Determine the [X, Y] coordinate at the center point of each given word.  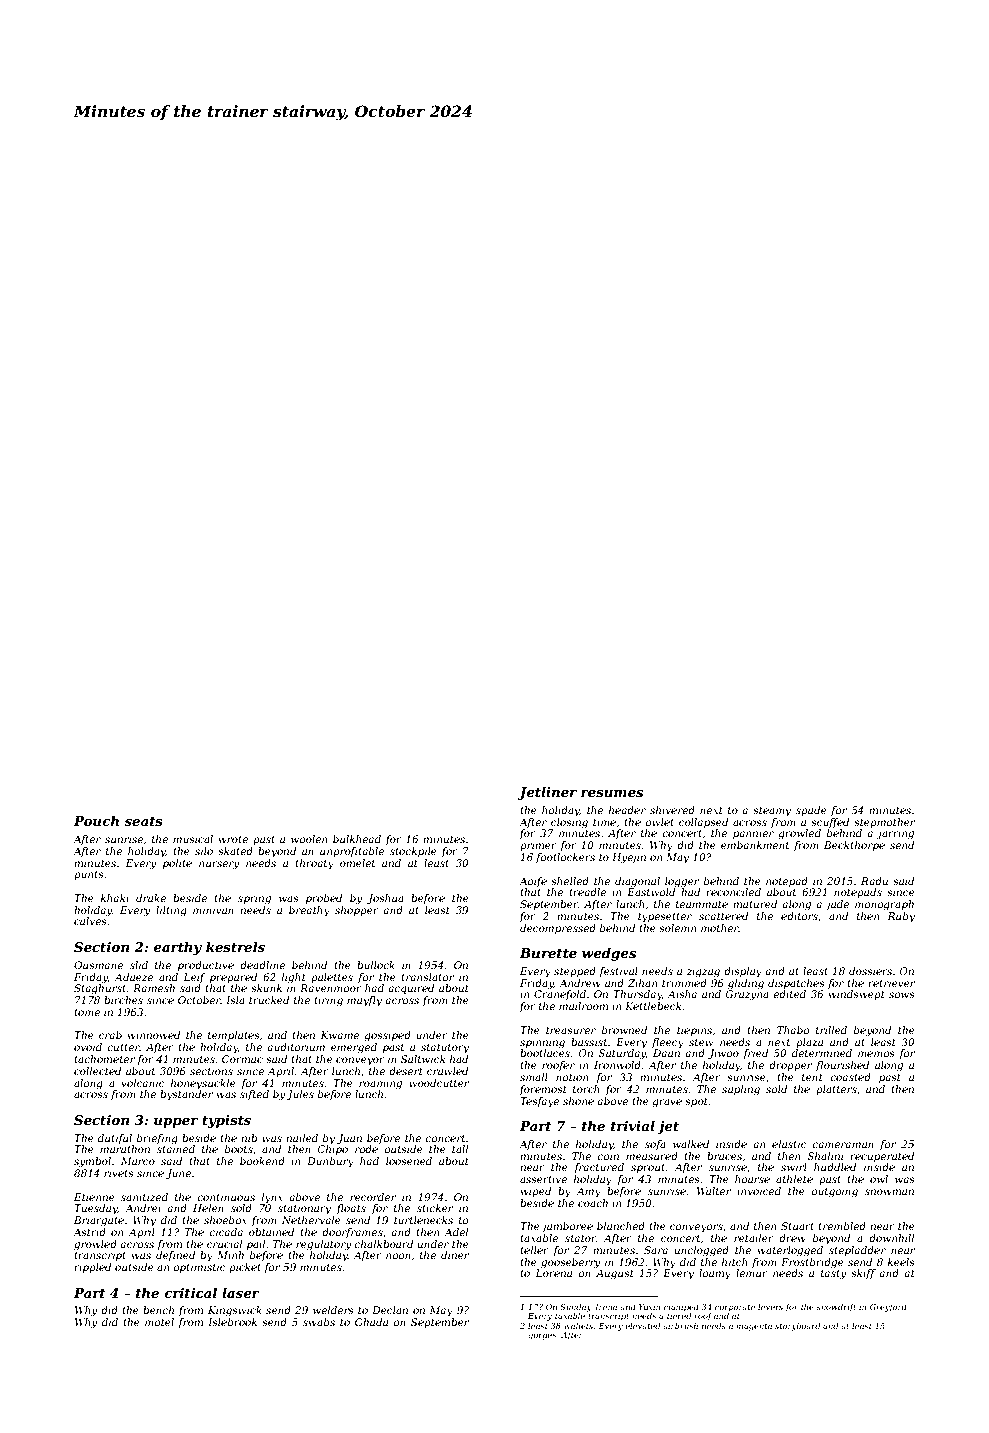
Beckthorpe [854, 846]
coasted [850, 1077]
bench [158, 1310]
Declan [390, 1310]
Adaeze [133, 977]
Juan [349, 1139]
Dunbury [330, 1162]
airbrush [680, 1325]
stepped [575, 972]
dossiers [870, 971]
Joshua [385, 899]
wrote [233, 839]
